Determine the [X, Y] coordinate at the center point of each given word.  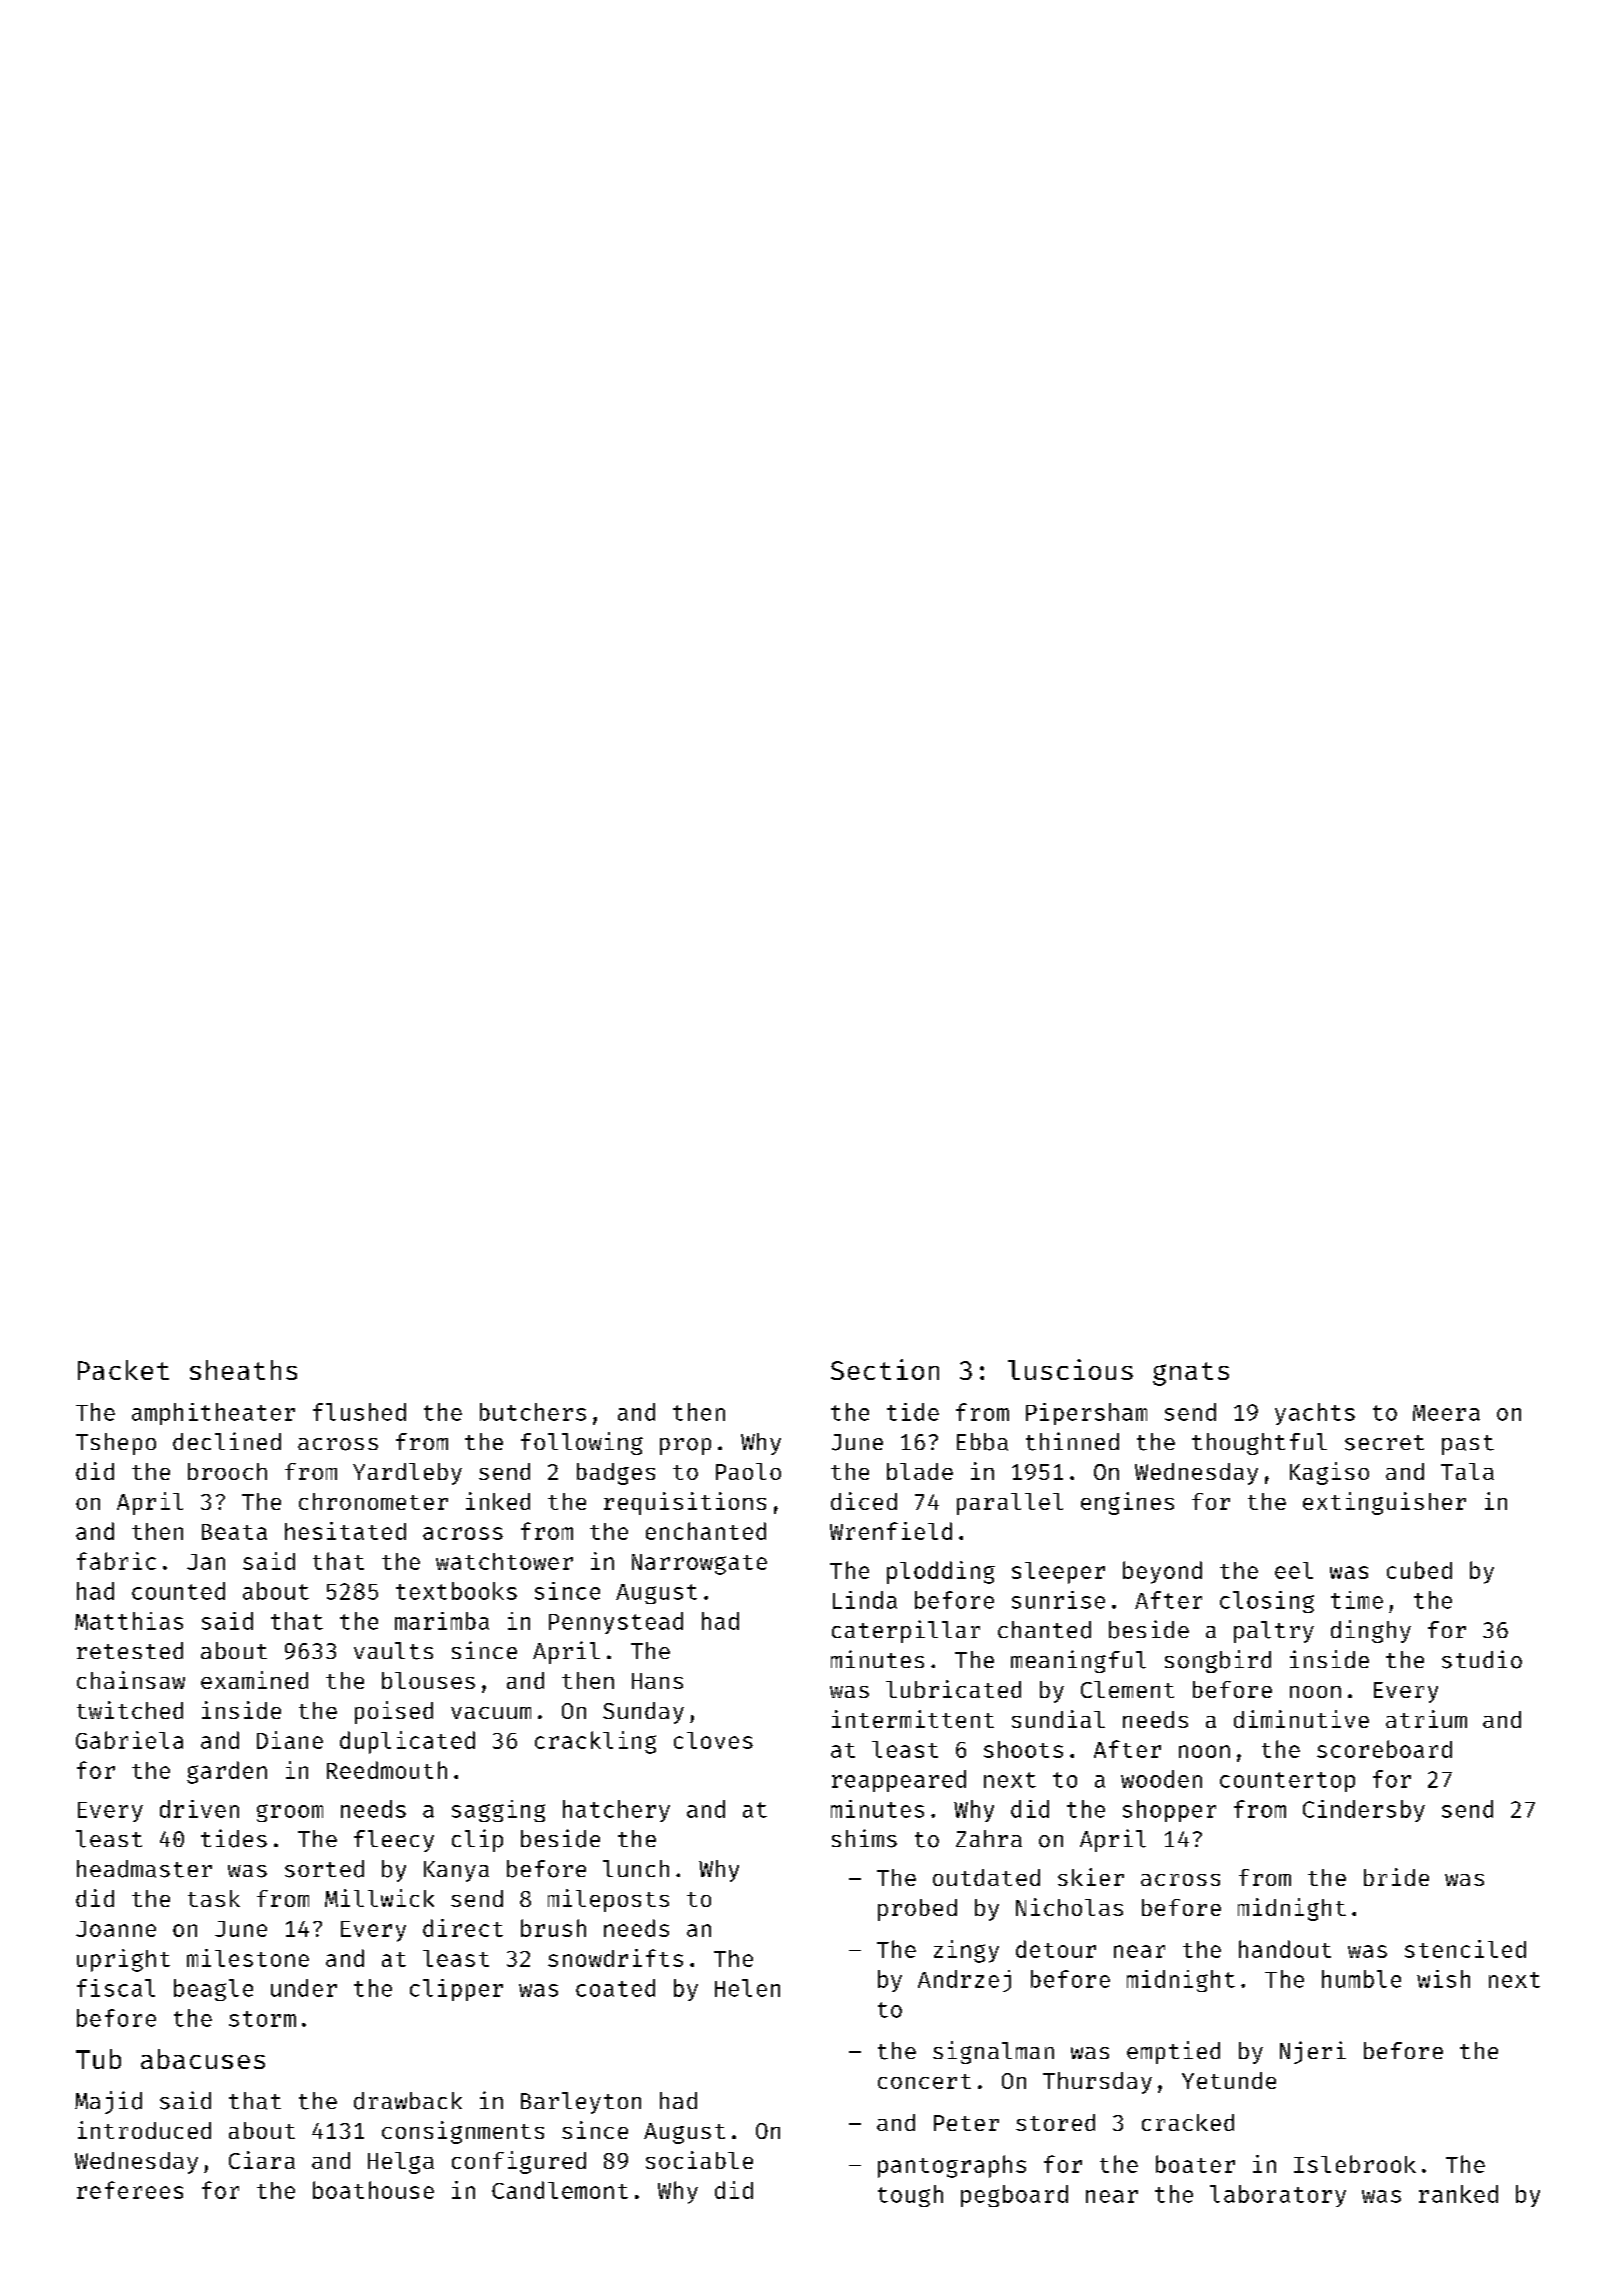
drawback [408, 2101]
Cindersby [1364, 1811]
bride [1396, 1877]
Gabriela [129, 1740]
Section [885, 1369]
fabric [116, 1561]
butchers [533, 1412]
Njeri [1313, 2052]
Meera [1446, 1413]
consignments [463, 2132]
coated [615, 1988]
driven [199, 1809]
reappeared [899, 1781]
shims [864, 1838]
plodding [941, 1572]
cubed [1419, 1570]
